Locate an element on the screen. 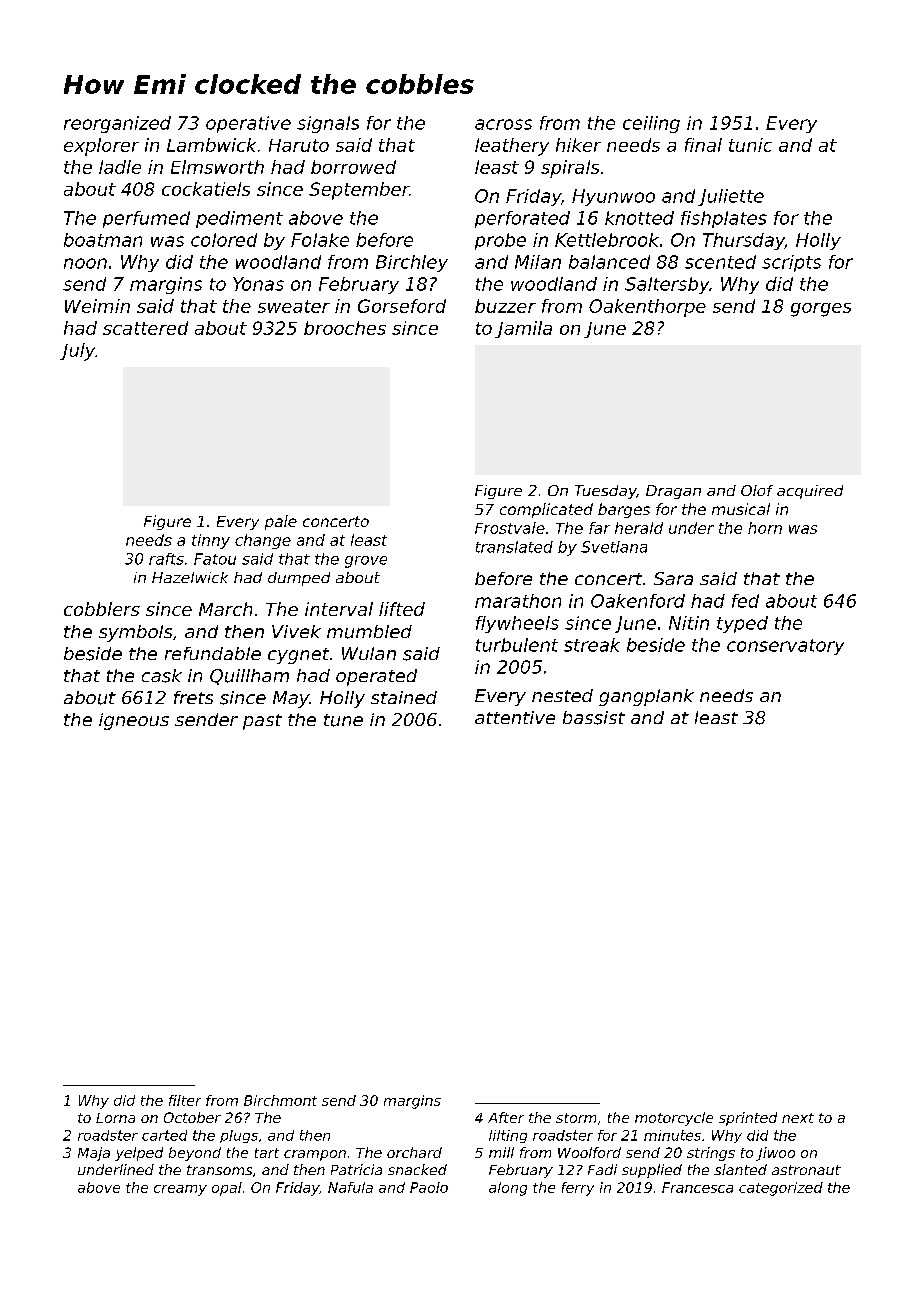  Birchmont is located at coordinates (280, 1100).
